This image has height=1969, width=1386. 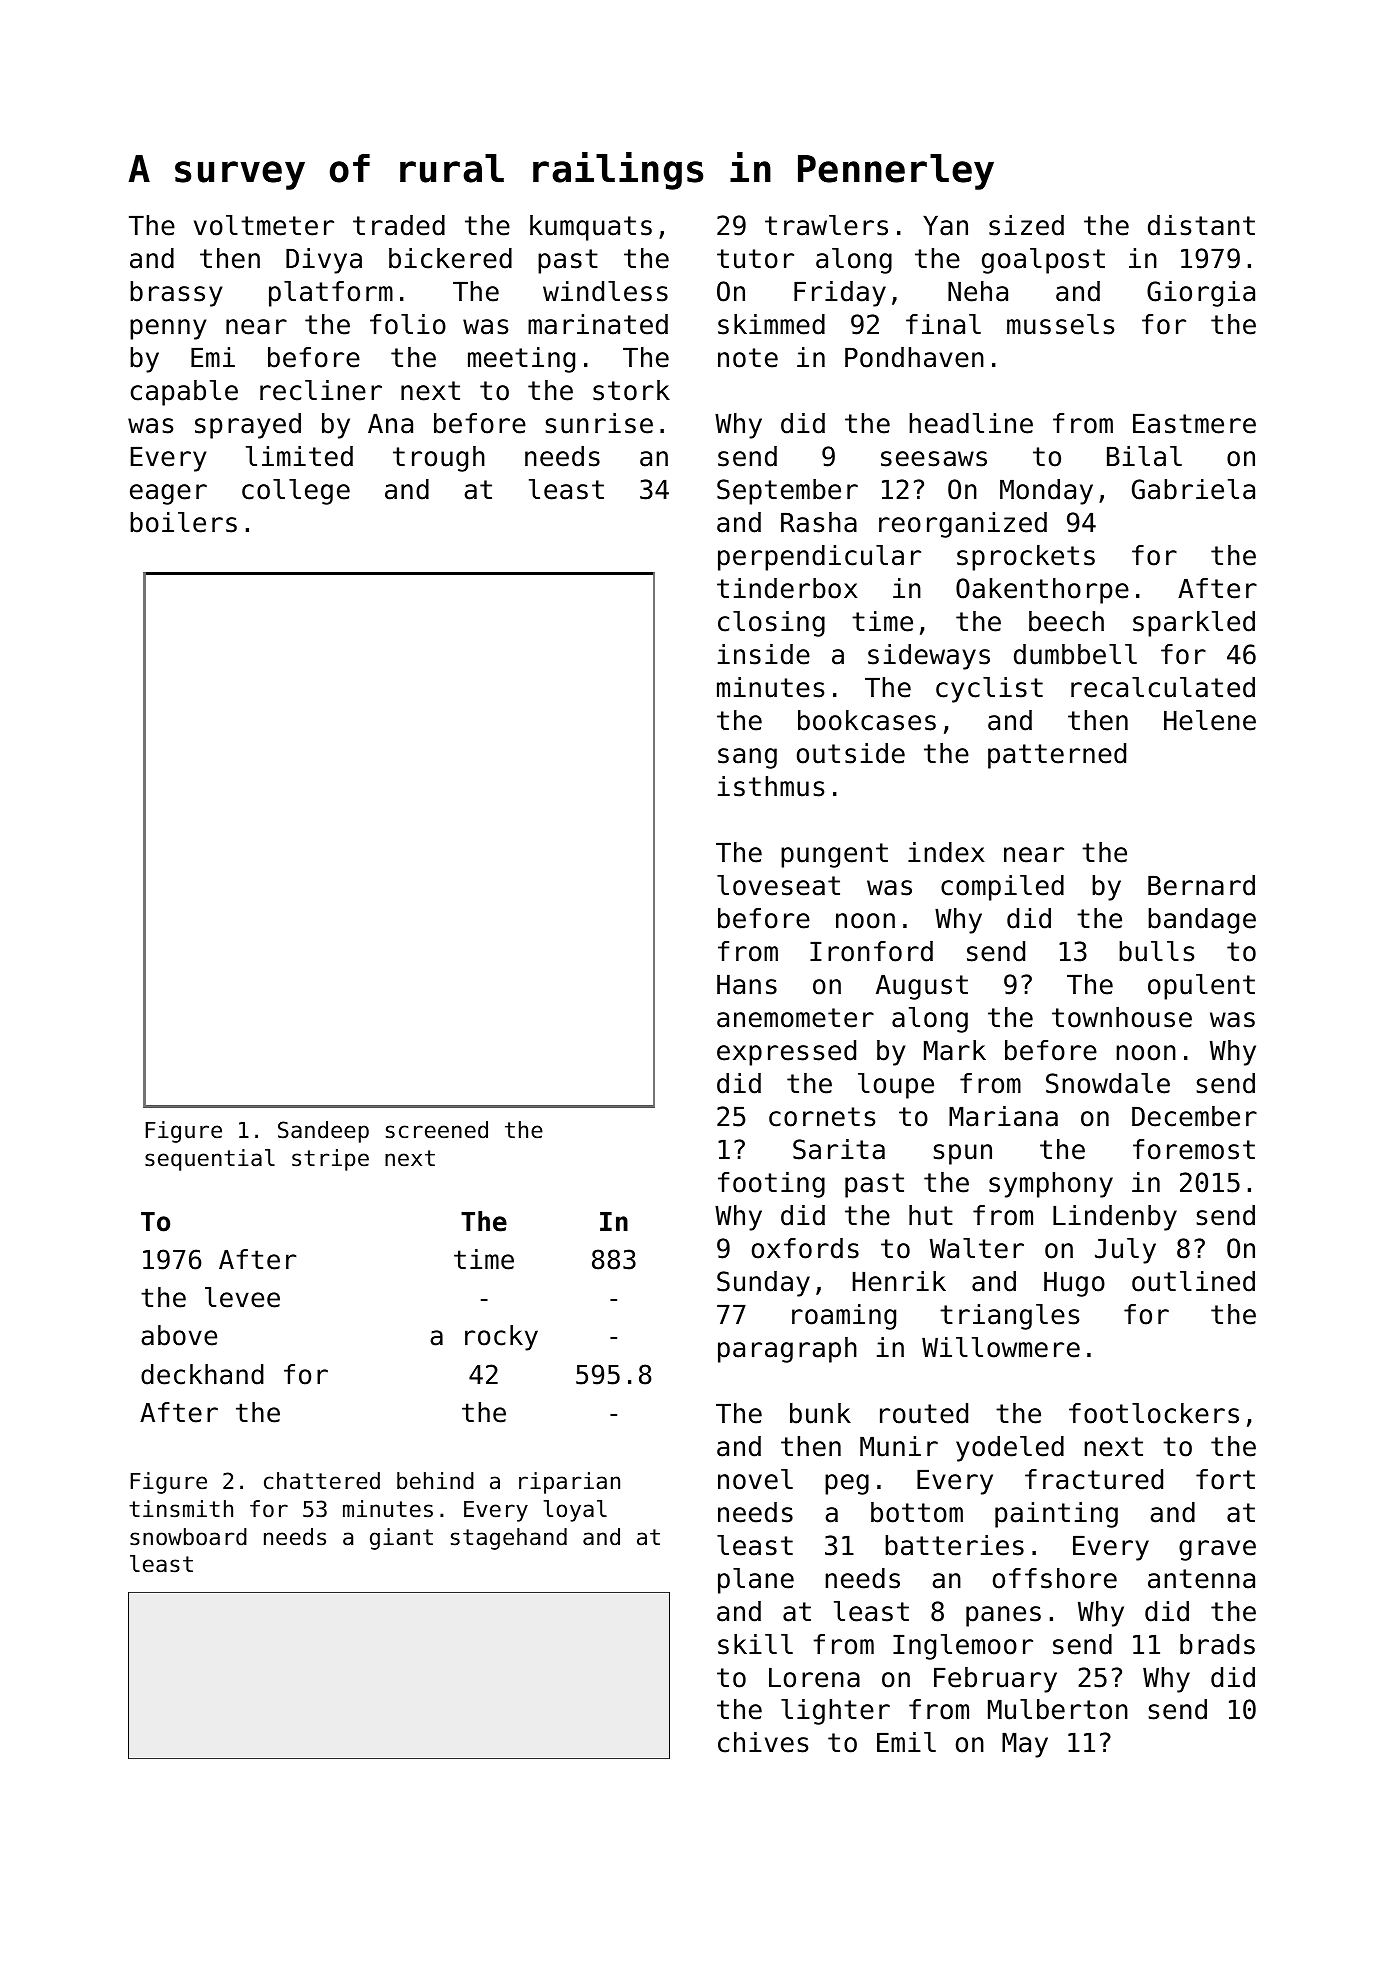 What do you see at coordinates (1010, 1449) in the image?
I see `yodeled` at bounding box center [1010, 1449].
